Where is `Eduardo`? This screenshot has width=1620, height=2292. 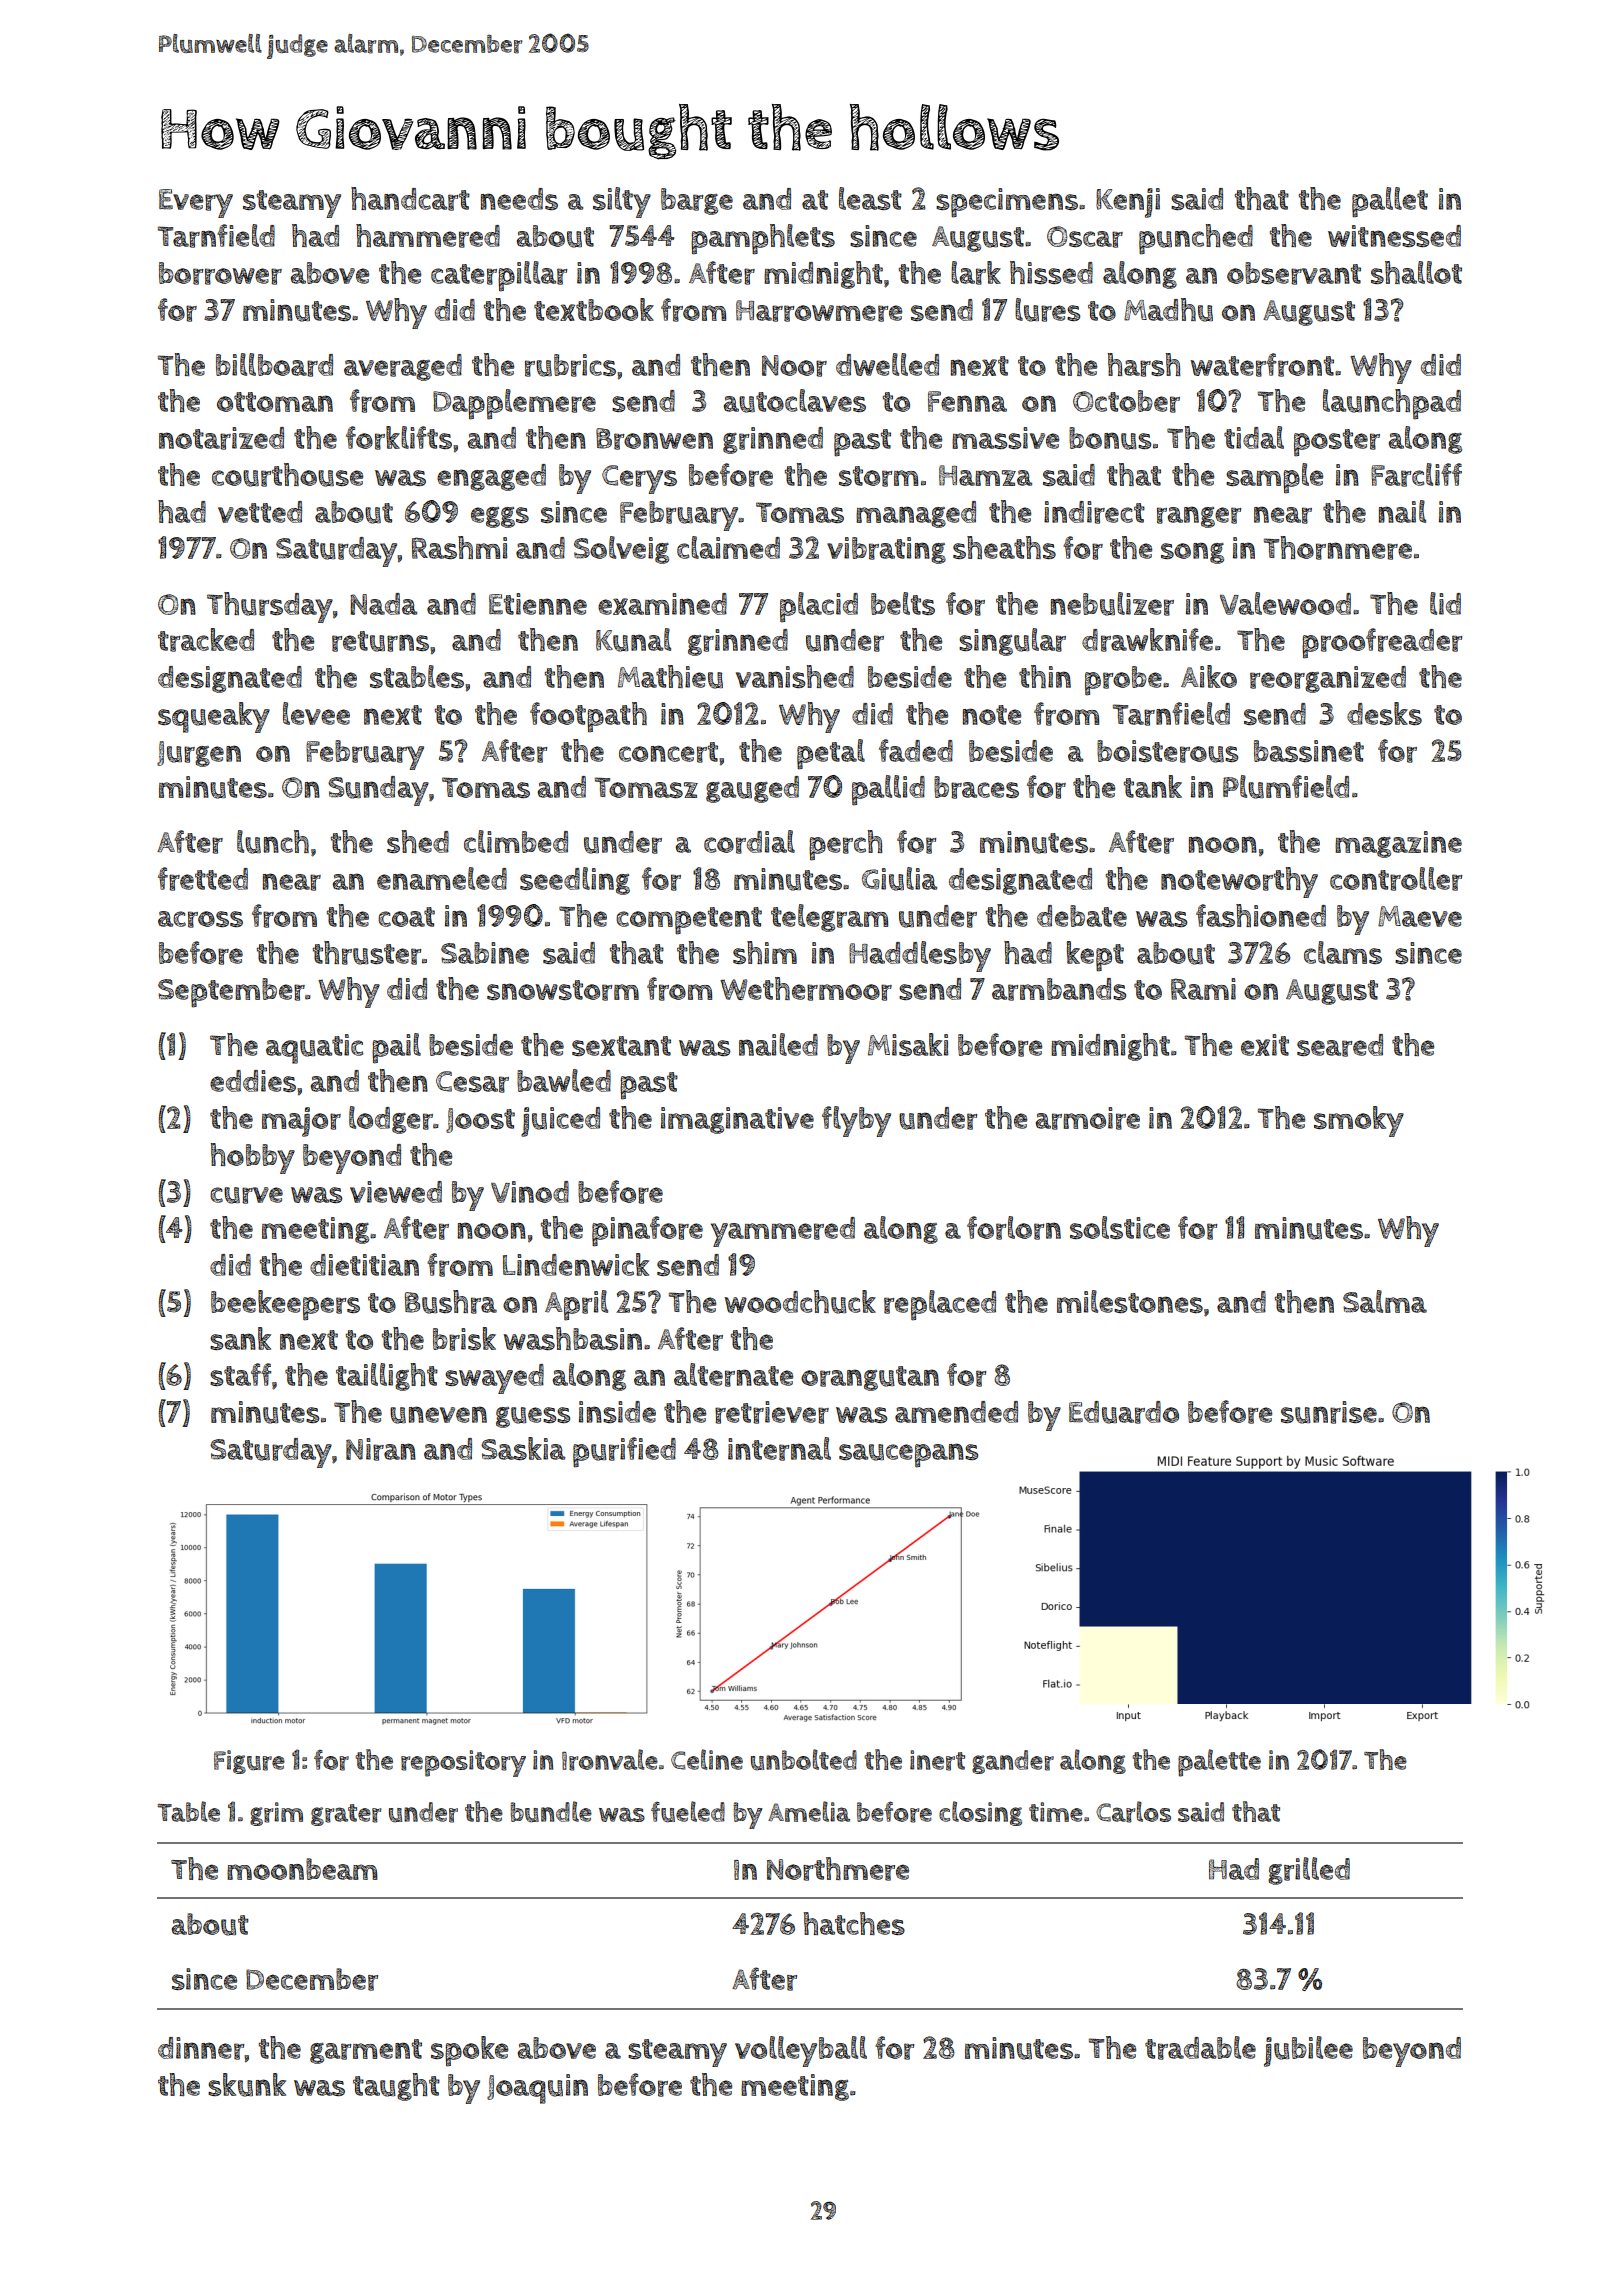
Eduardo is located at coordinates (1124, 1412).
